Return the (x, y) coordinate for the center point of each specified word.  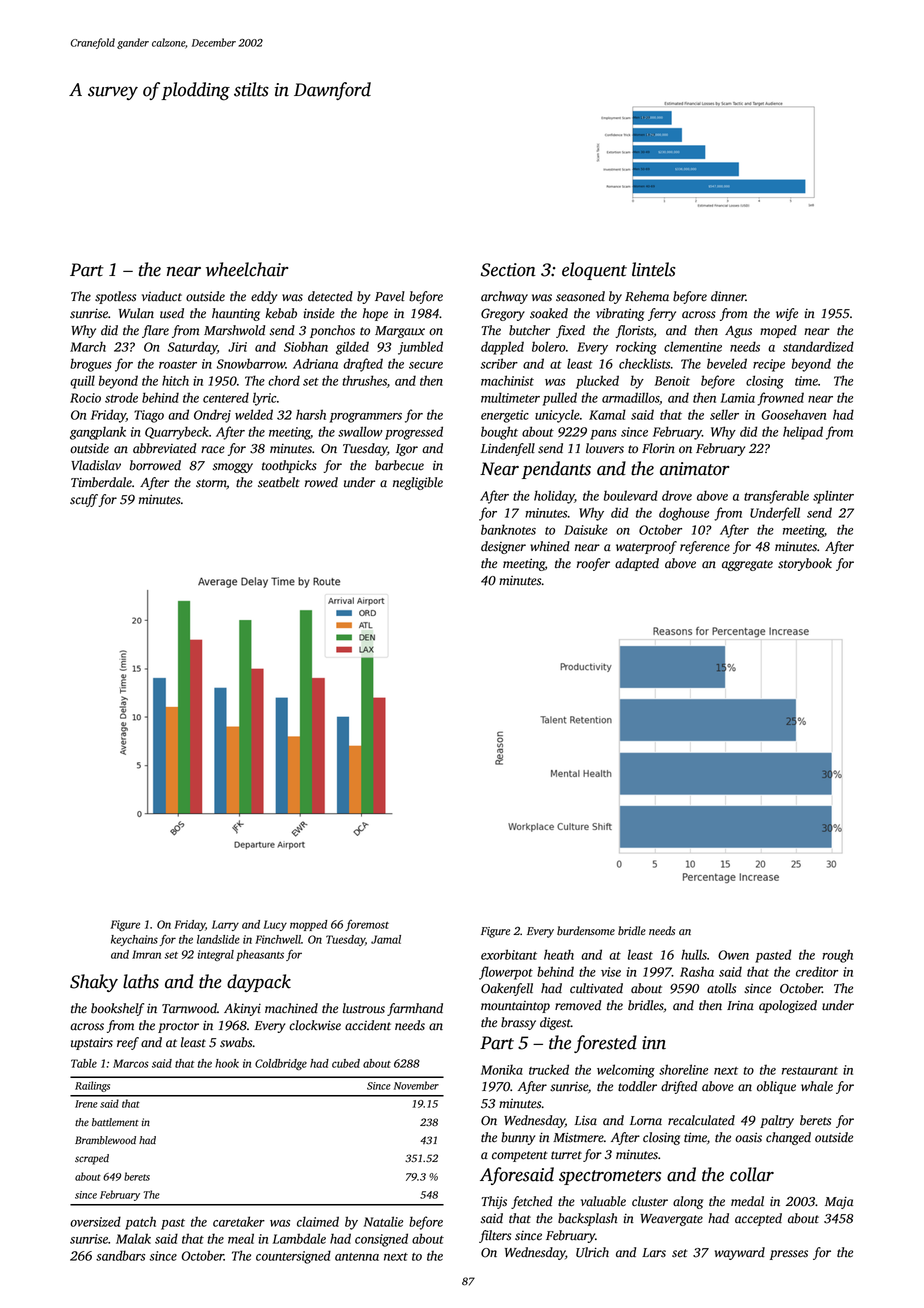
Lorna (646, 1121)
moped (778, 331)
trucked (549, 1069)
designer (503, 547)
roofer (593, 564)
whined (550, 546)
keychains (134, 940)
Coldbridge (281, 1064)
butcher (529, 330)
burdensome (586, 931)
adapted (637, 564)
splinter (833, 497)
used (172, 313)
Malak (133, 1238)
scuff (84, 500)
